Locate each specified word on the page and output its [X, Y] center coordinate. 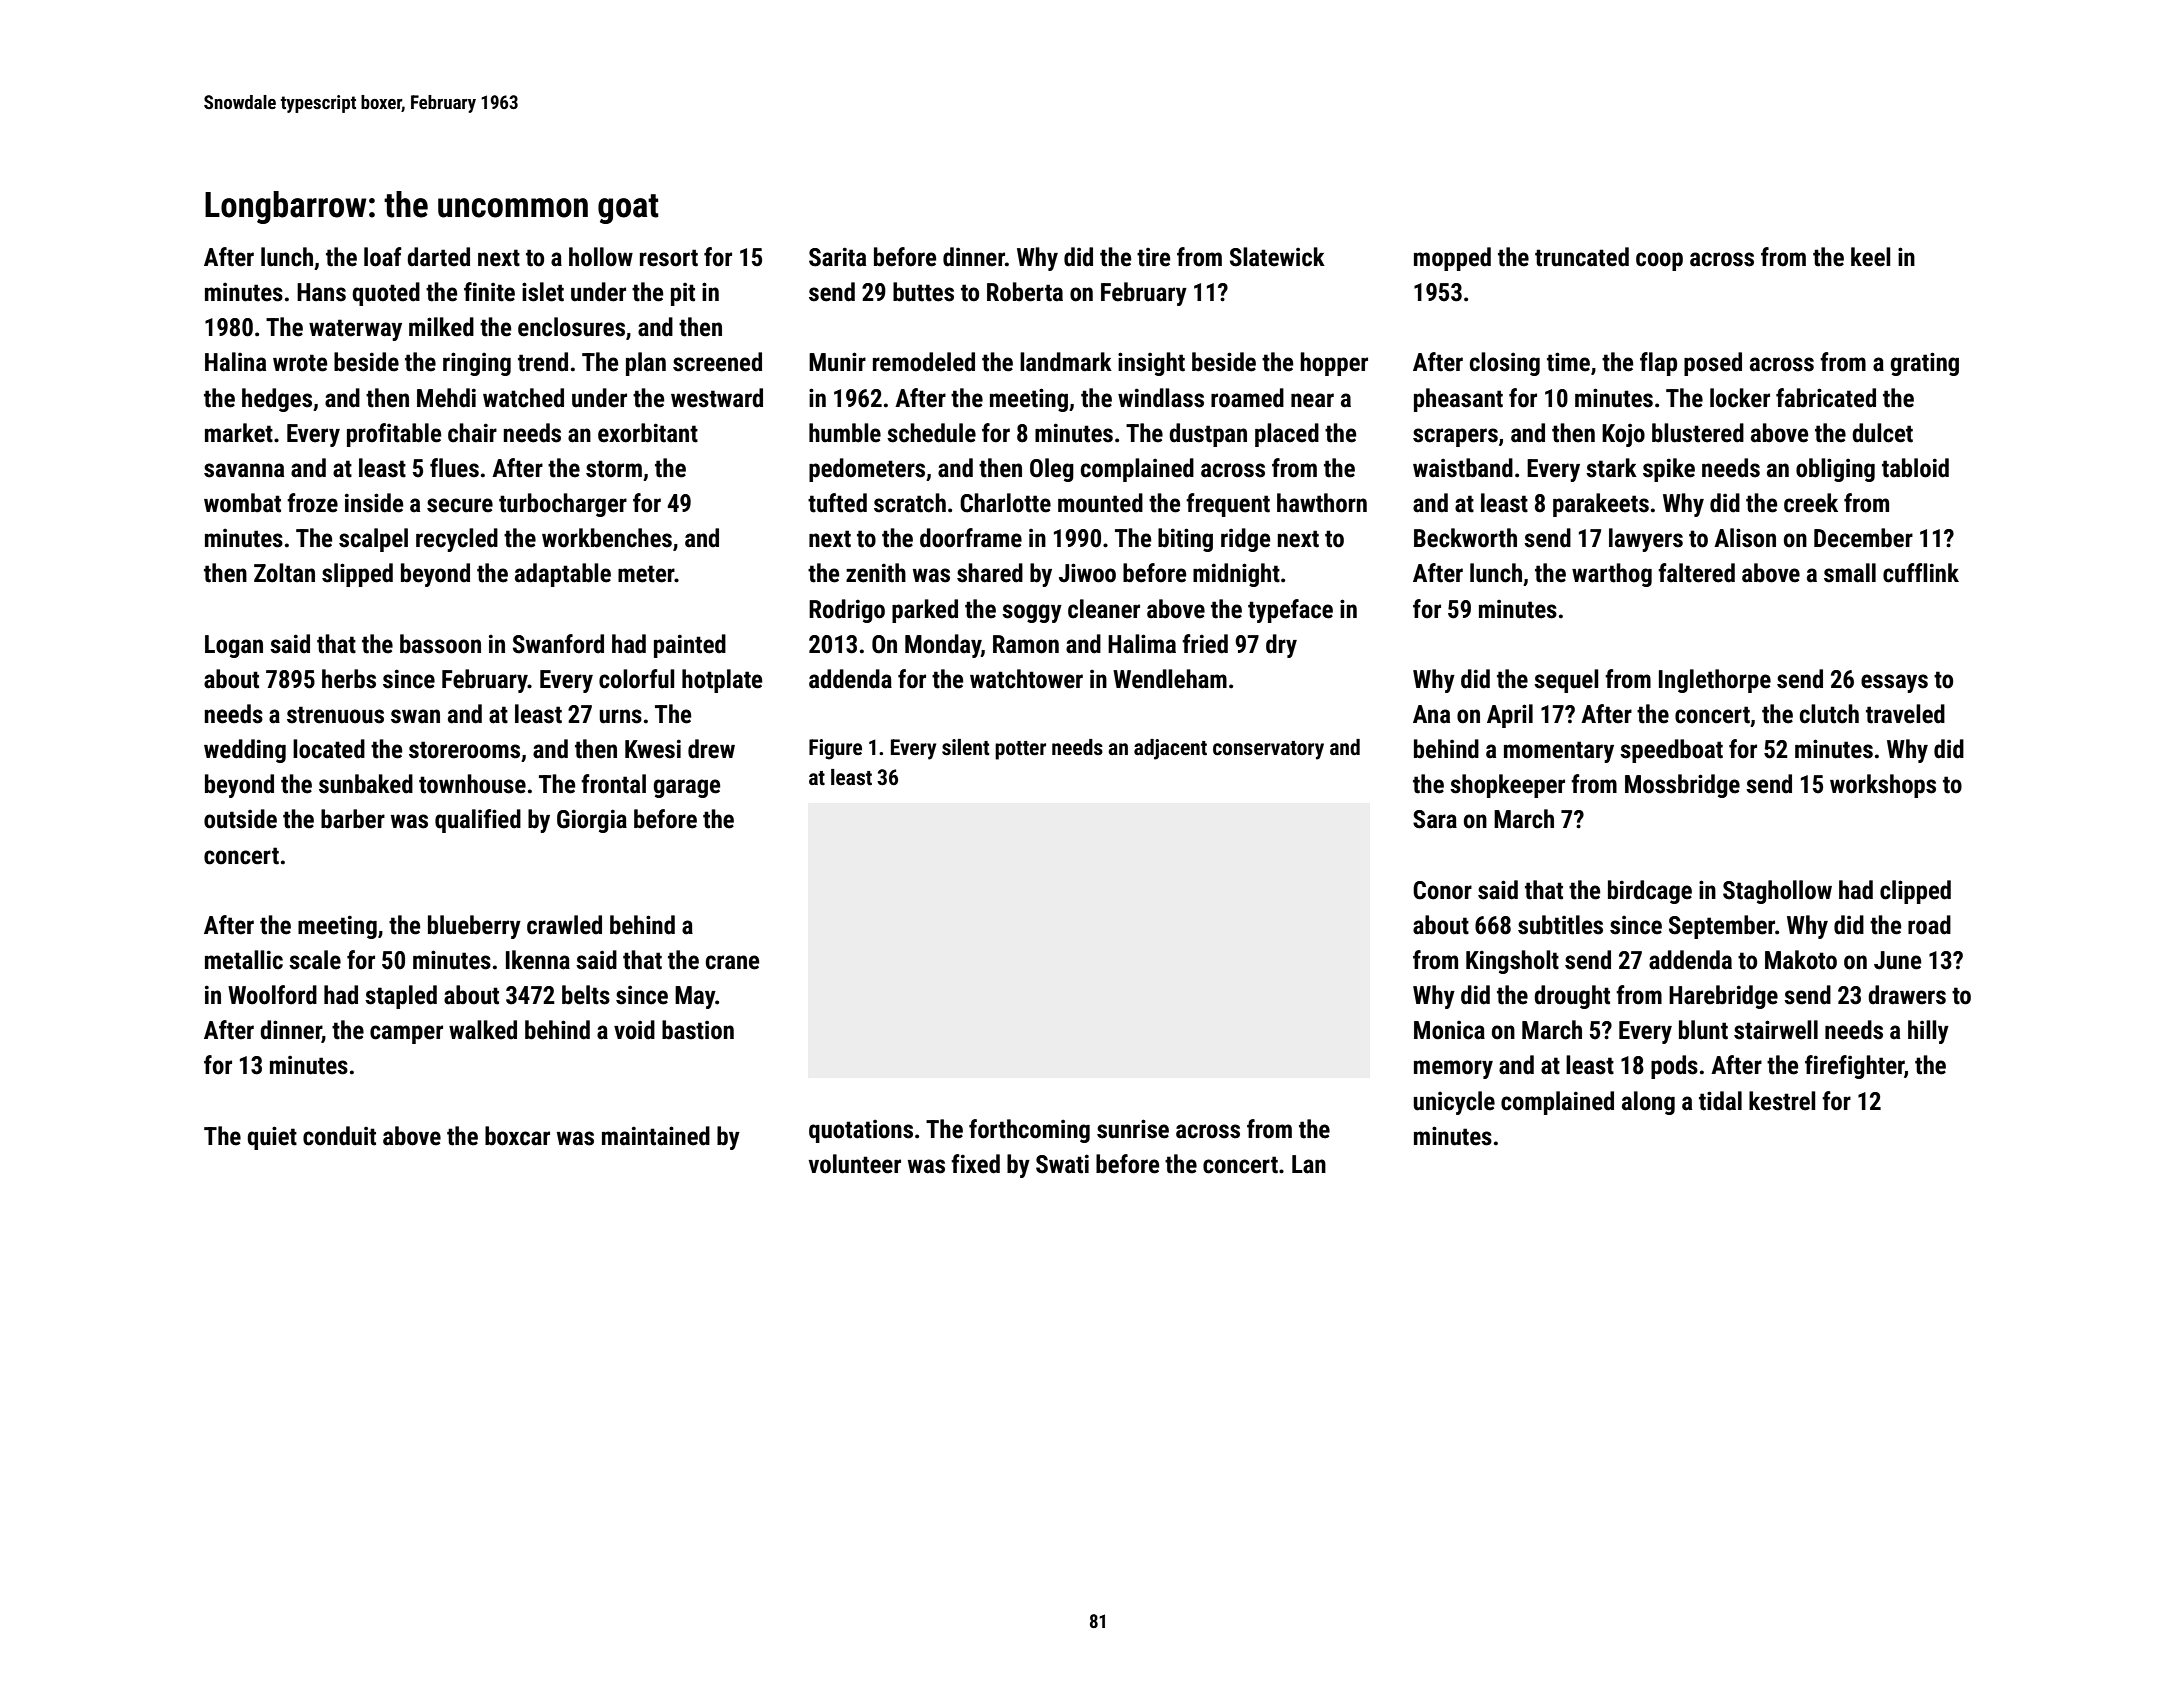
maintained [656, 1136]
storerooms [464, 750]
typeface [1290, 611]
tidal [1720, 1101]
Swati [1062, 1164]
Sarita [837, 257]
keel [1870, 257]
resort [669, 258]
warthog [1612, 575]
